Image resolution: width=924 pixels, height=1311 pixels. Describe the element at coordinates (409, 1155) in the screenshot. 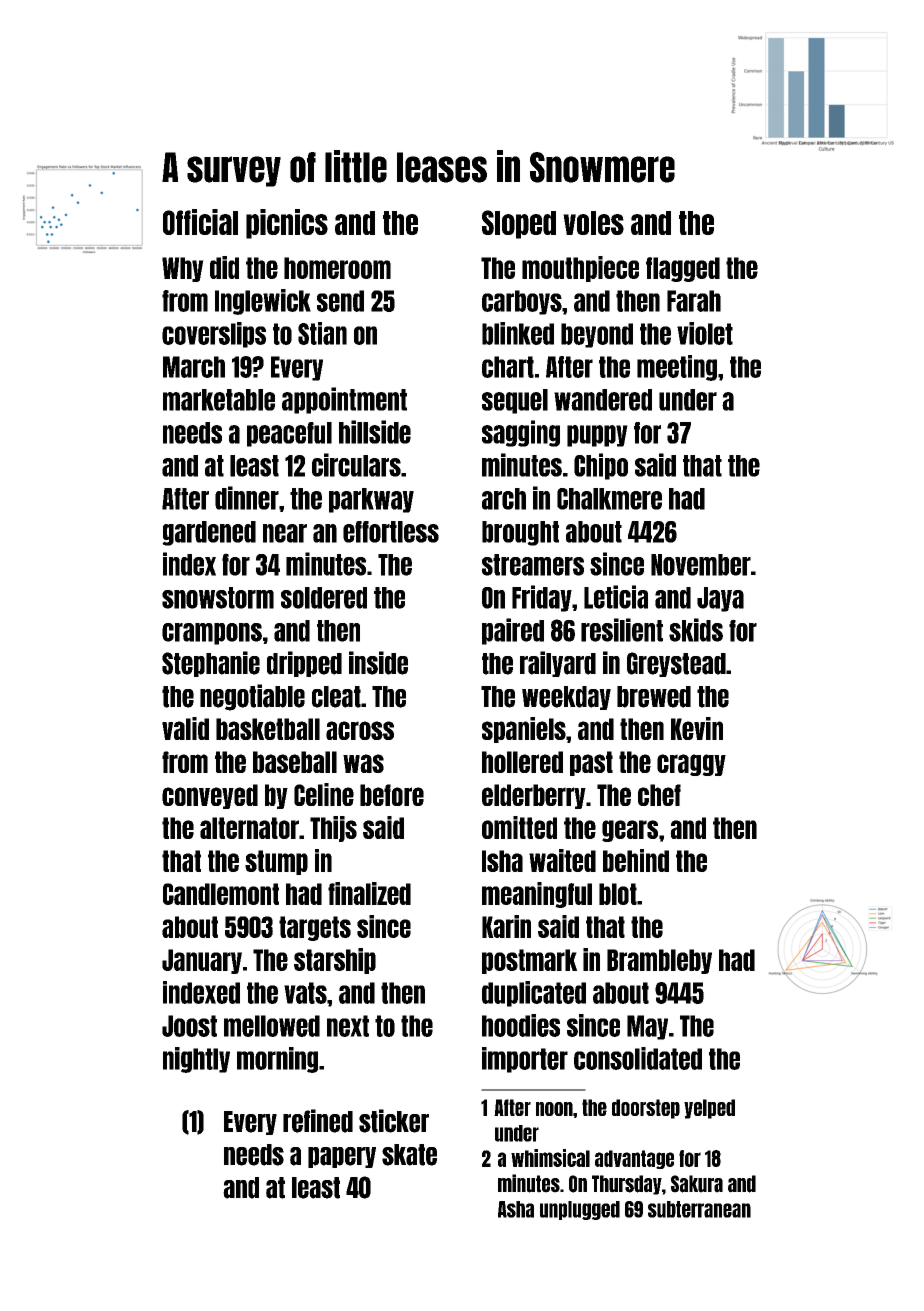

I see `skate` at that location.
